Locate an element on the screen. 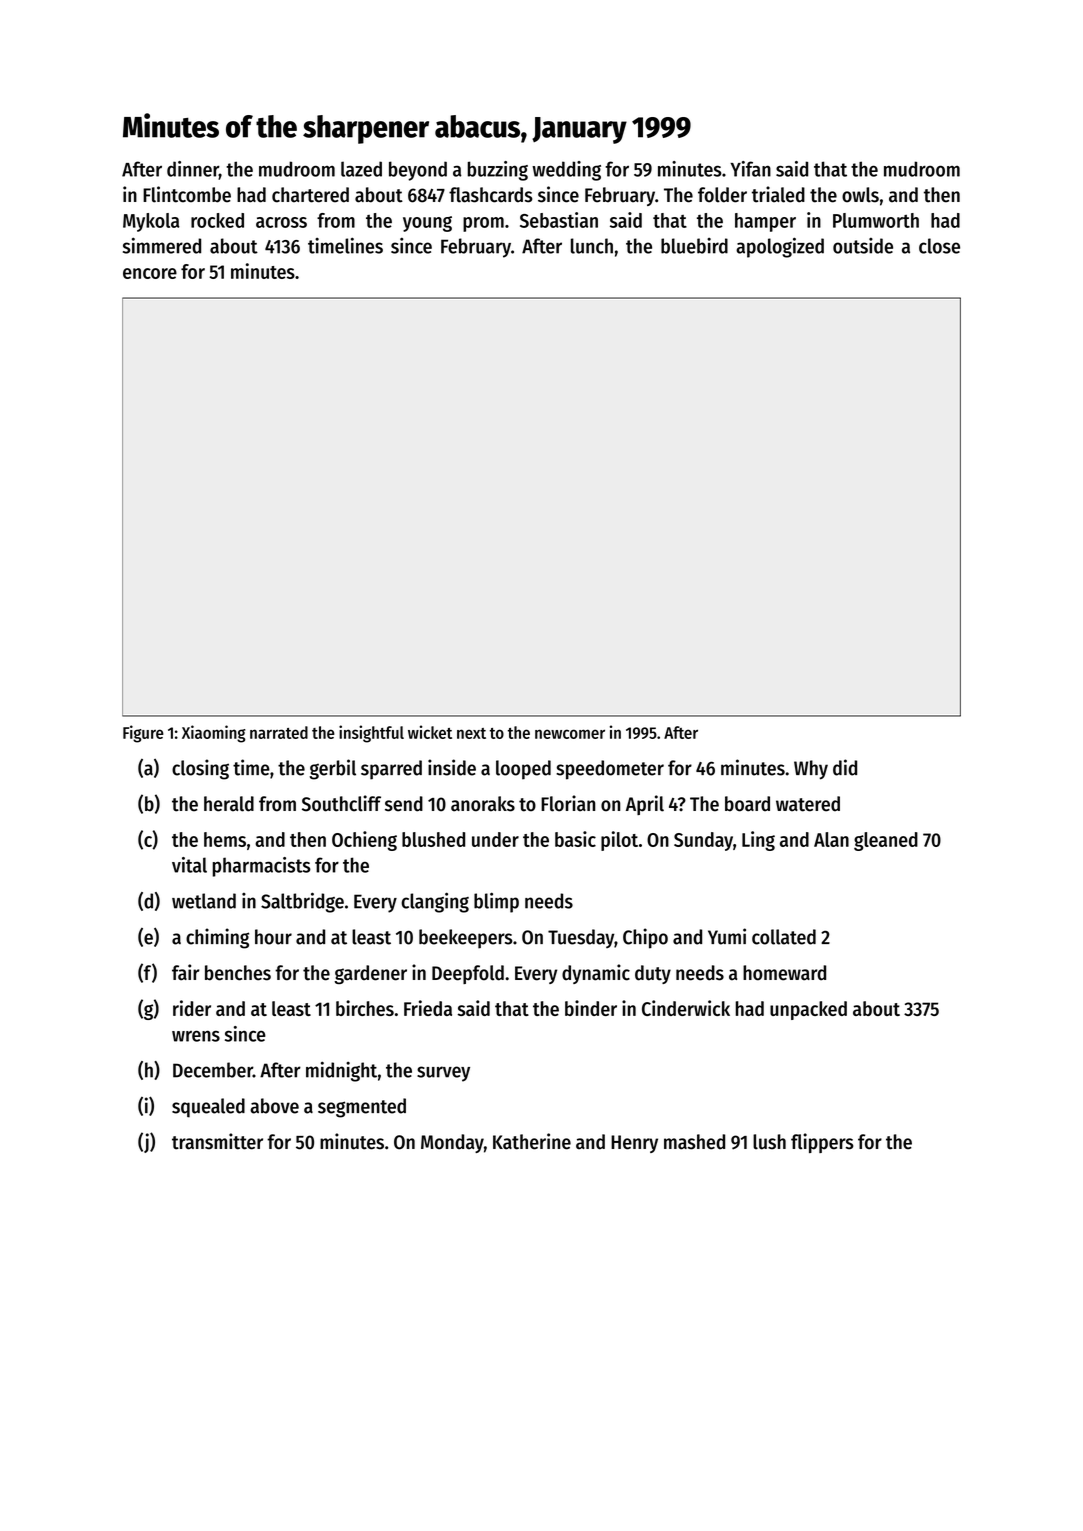  encore is located at coordinates (150, 273).
